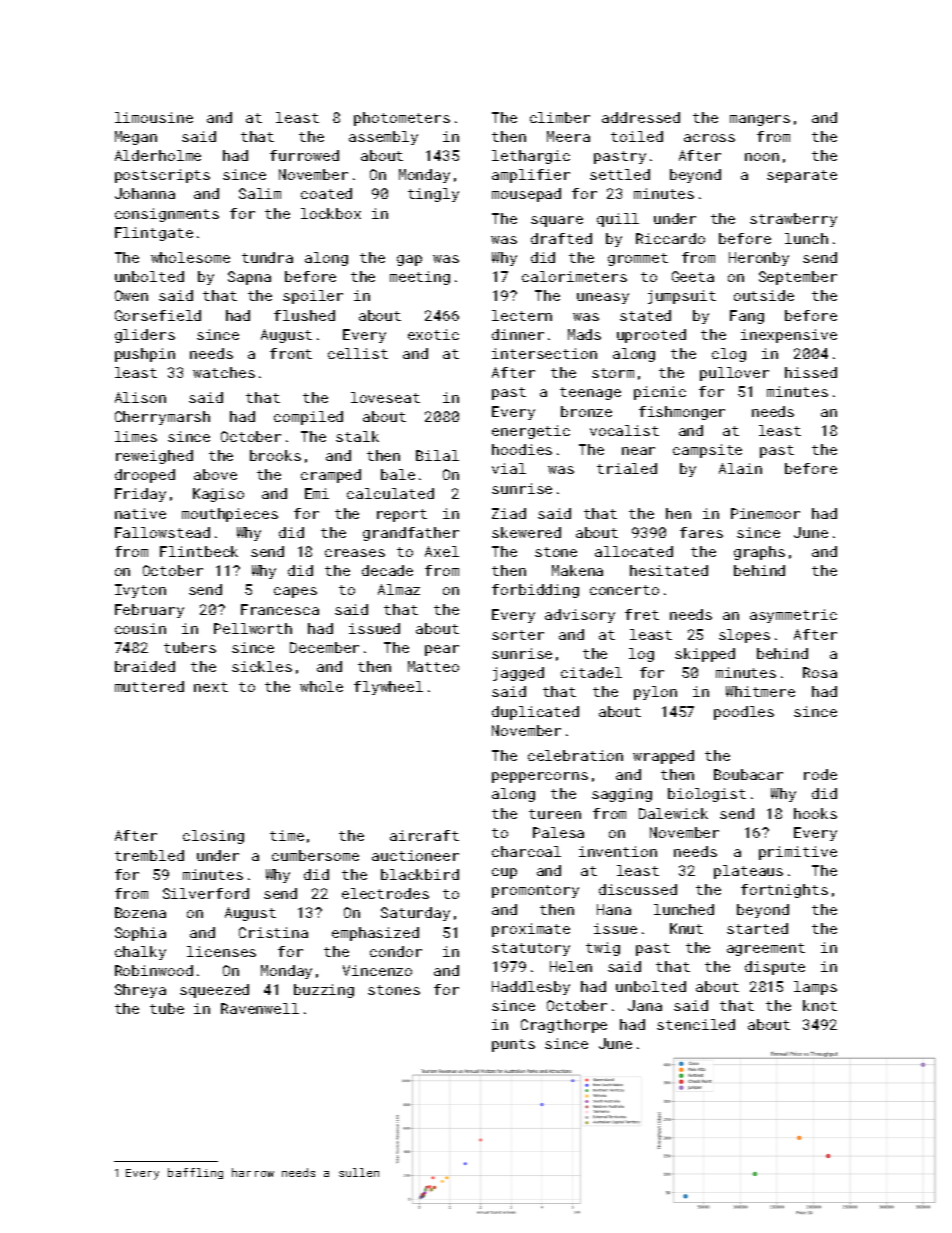  What do you see at coordinates (815, 813) in the document?
I see `hooks` at bounding box center [815, 813].
